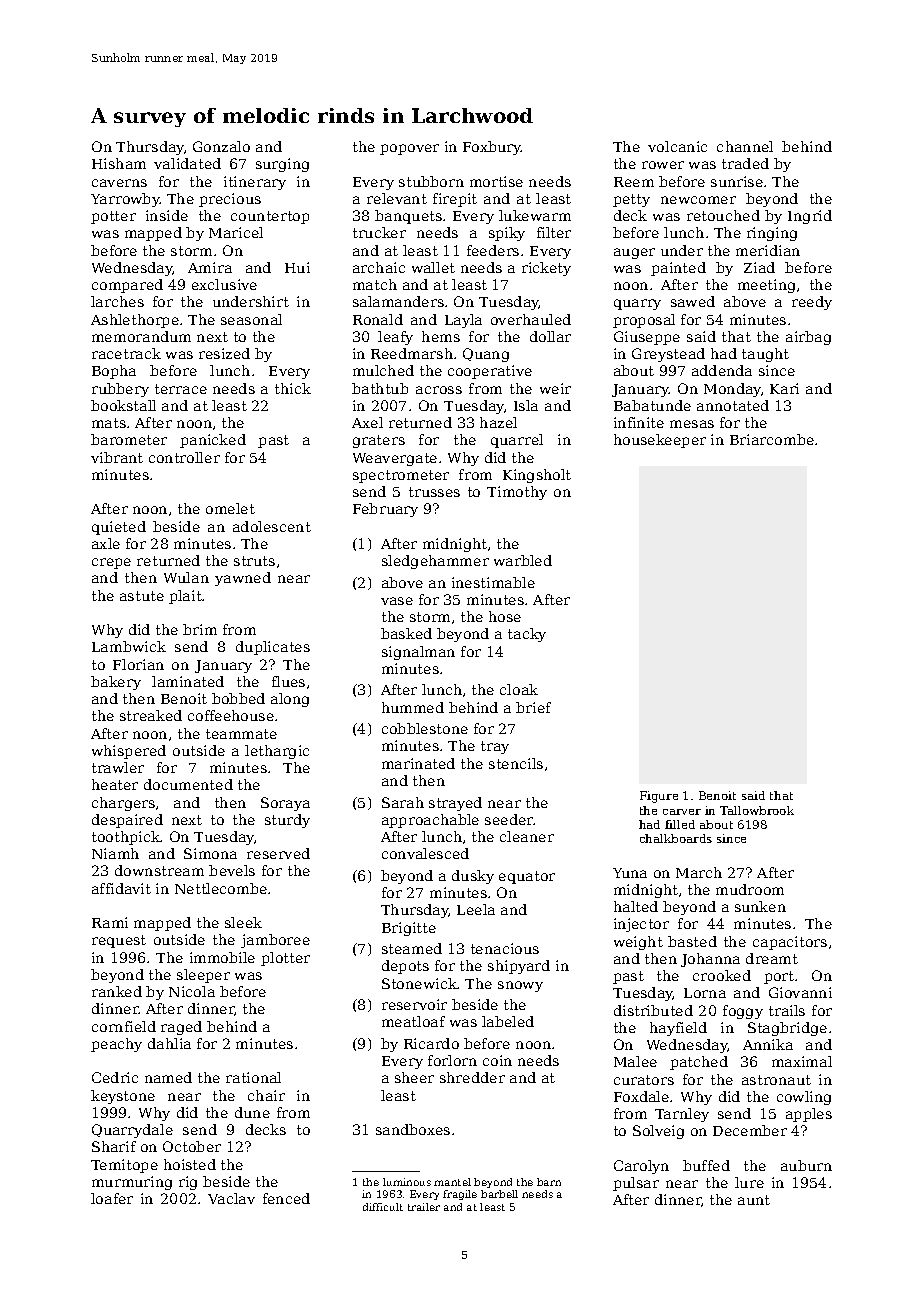  Describe the element at coordinates (492, 148) in the document. I see `Foxbury` at that location.
